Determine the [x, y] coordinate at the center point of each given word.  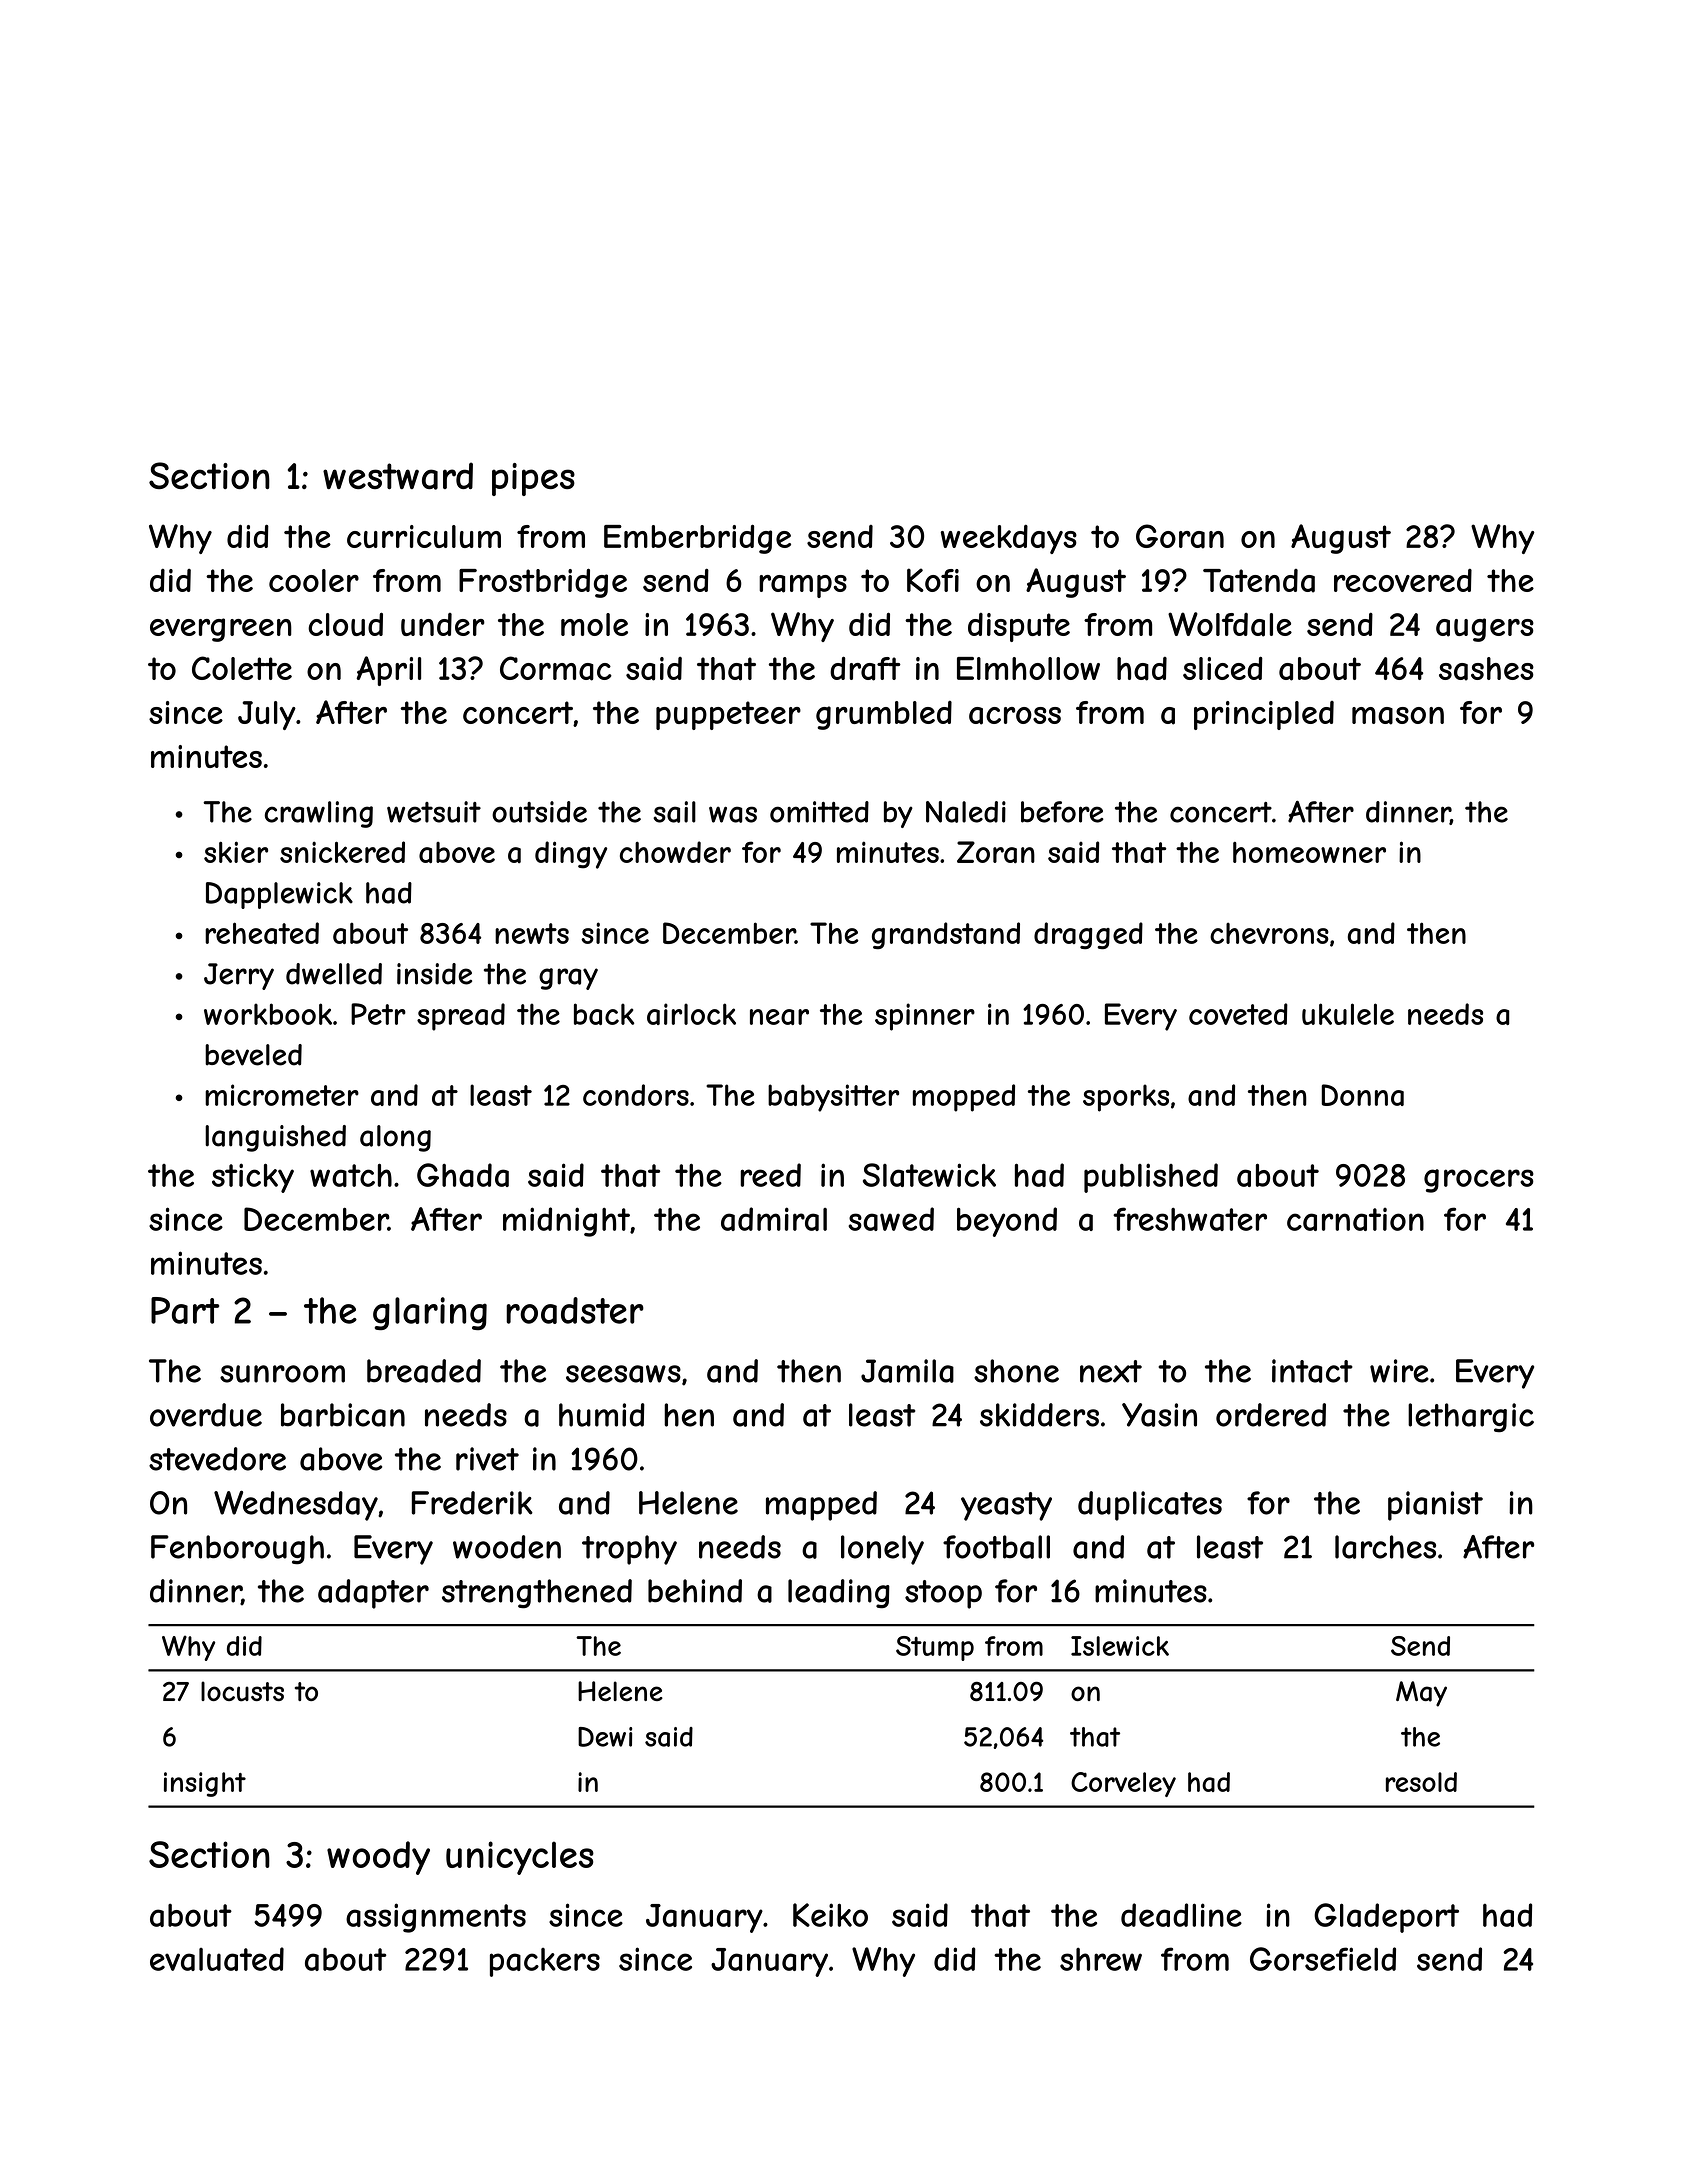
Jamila [907, 1371]
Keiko [830, 1915]
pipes [533, 479]
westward [398, 476]
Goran [1180, 536]
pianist [1435, 1506]
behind [695, 1591]
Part [185, 1310]
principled [1264, 715]
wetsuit [434, 812]
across [1015, 716]
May [1421, 1694]
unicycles [520, 1858]
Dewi [605, 1737]
